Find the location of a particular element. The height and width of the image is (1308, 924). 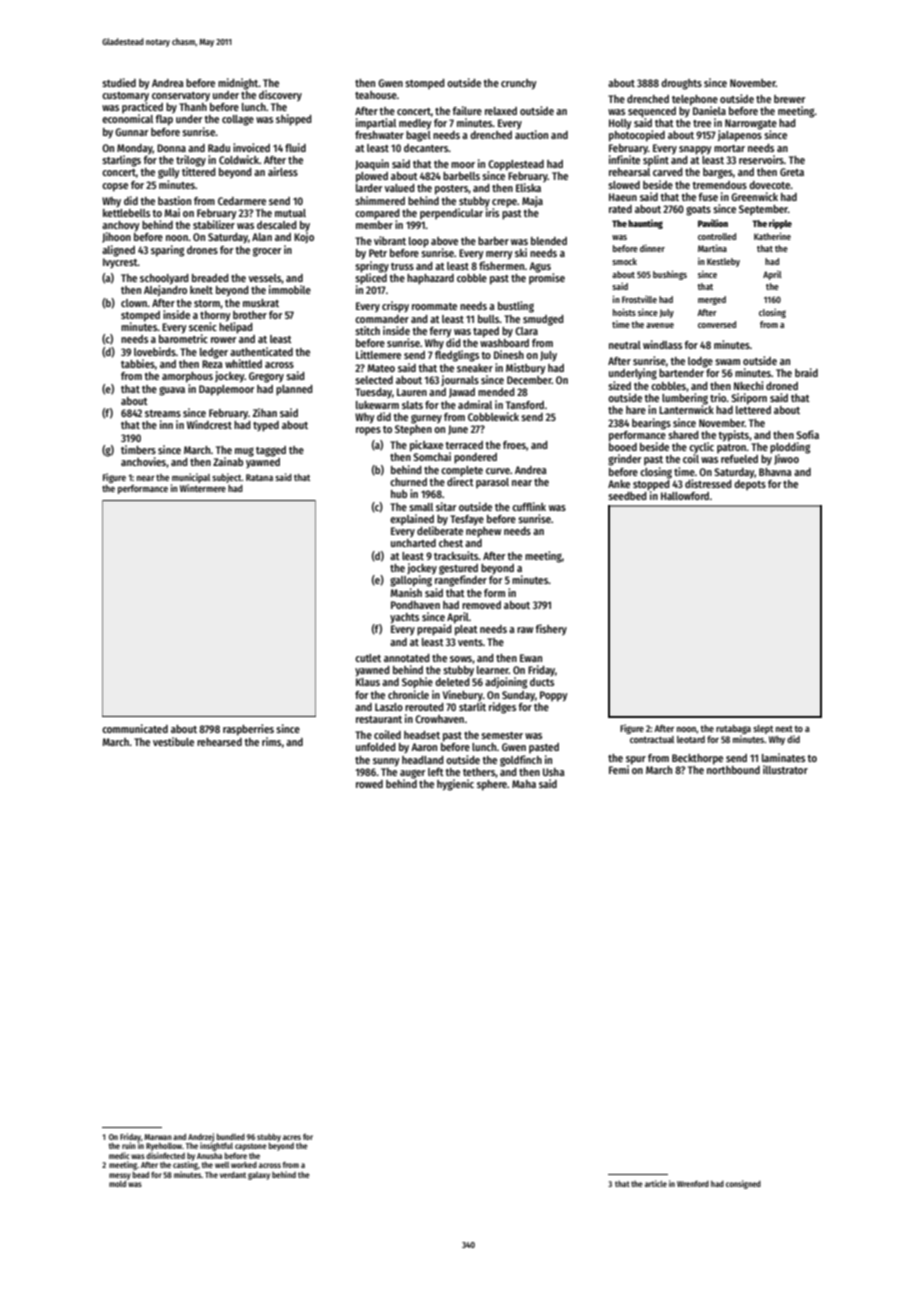

rowed is located at coordinates (369, 784).
